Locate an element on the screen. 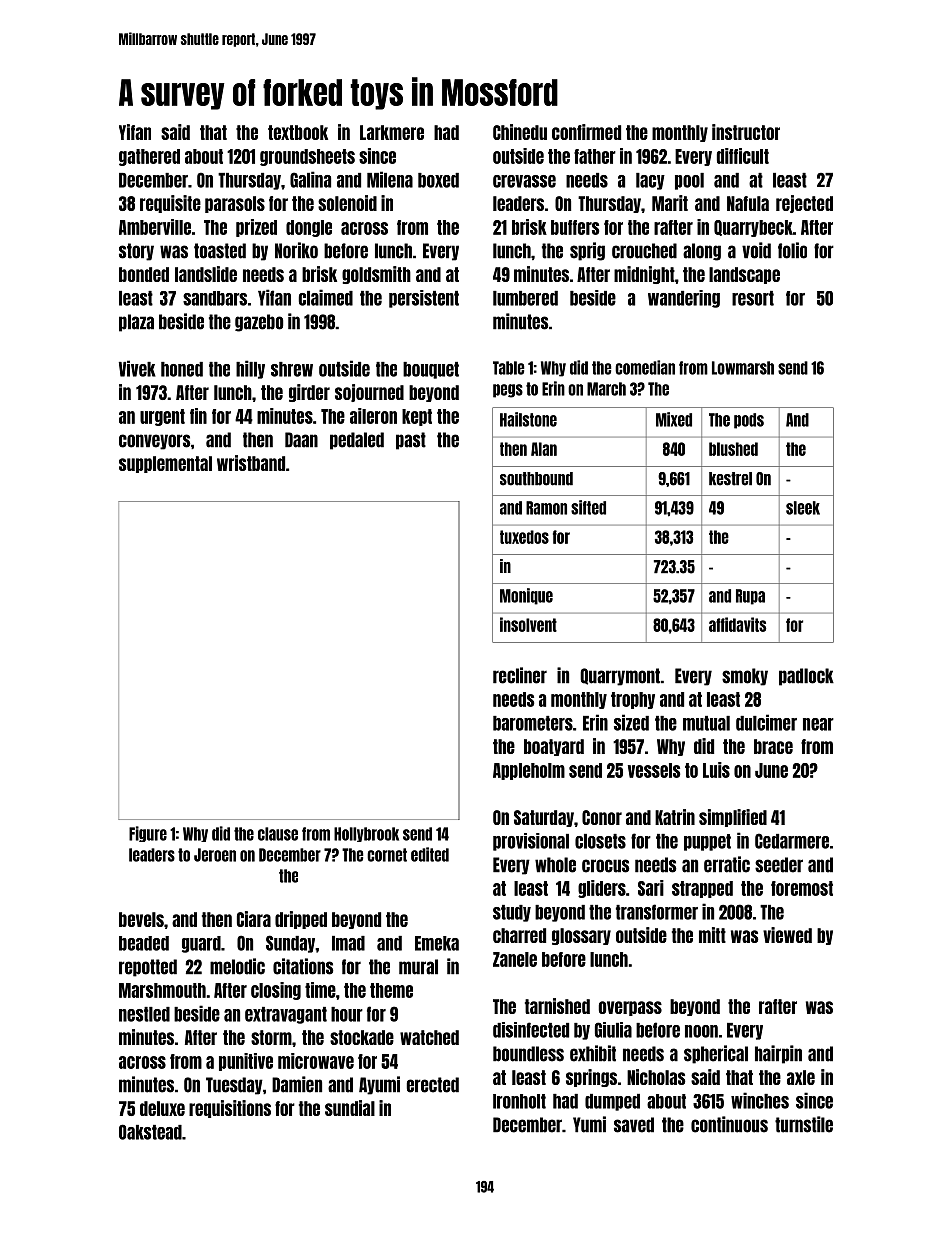 This screenshot has height=1233, width=952. recliner is located at coordinates (520, 675).
